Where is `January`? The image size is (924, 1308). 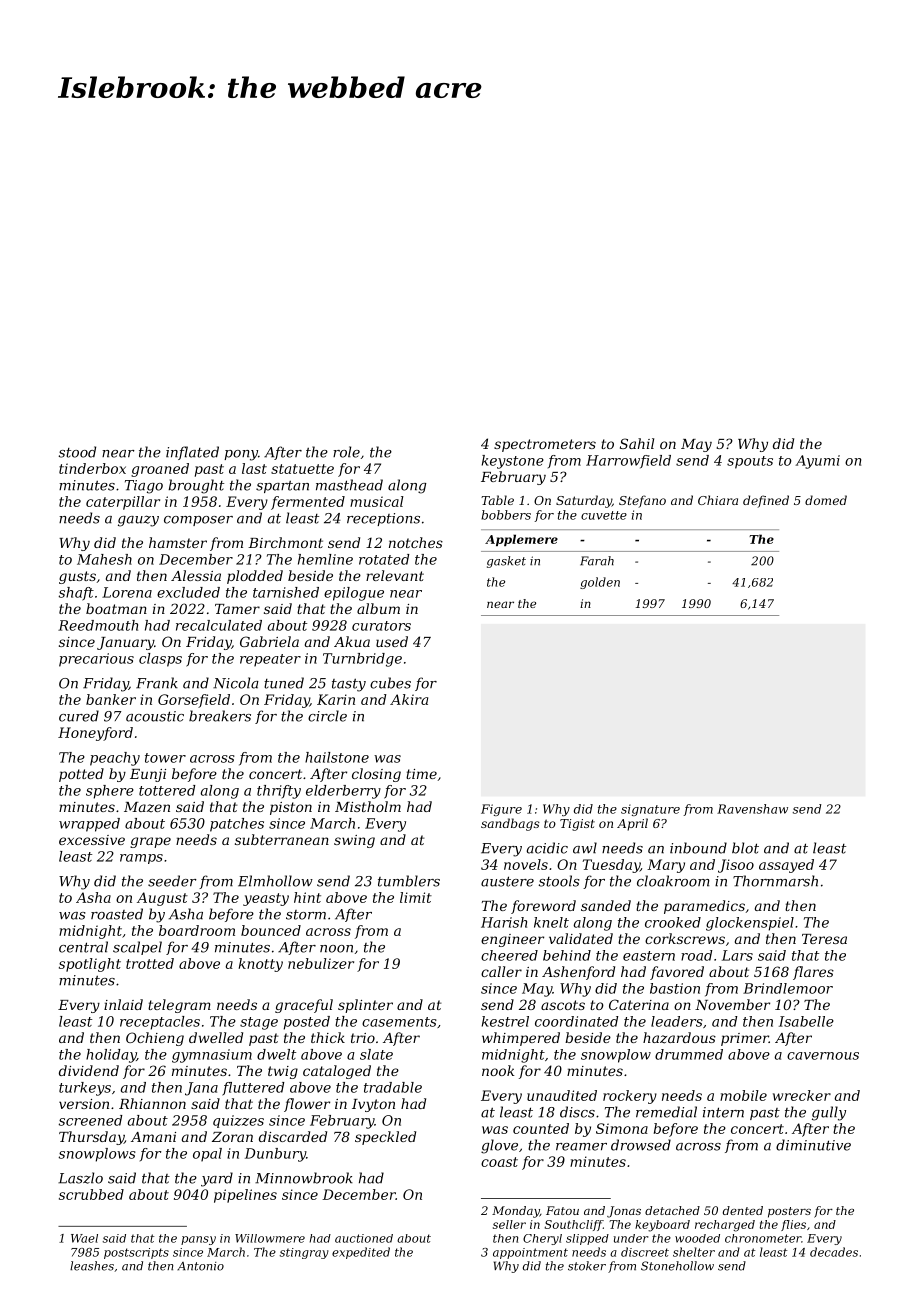 January is located at coordinates (125, 643).
